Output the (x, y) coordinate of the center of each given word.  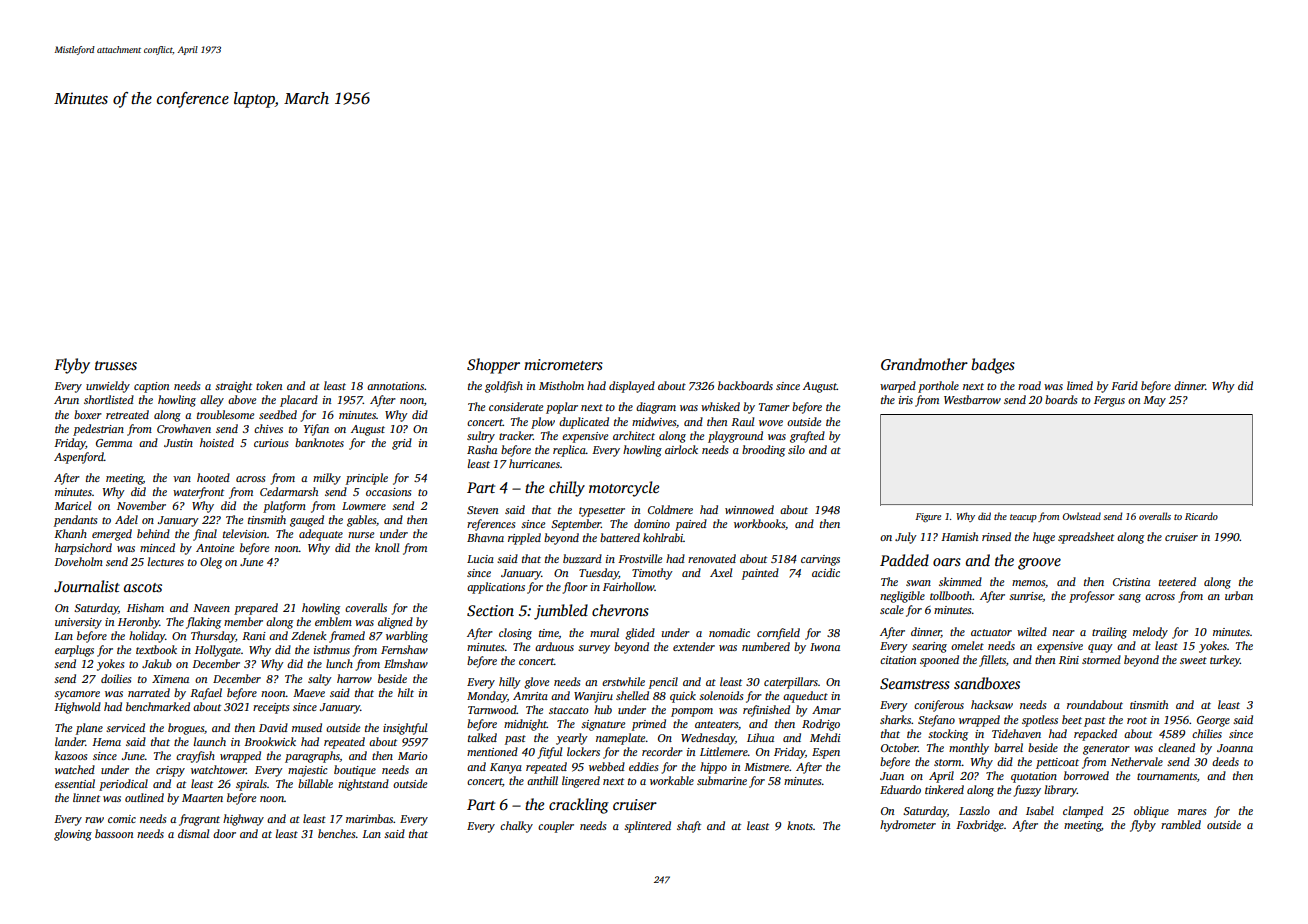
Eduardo (900, 789)
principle (367, 479)
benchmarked (158, 706)
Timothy (652, 574)
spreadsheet (1086, 538)
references (491, 525)
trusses (116, 365)
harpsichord (83, 549)
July (906, 538)
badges (993, 366)
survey (594, 649)
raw (94, 820)
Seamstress (915, 684)
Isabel (1040, 810)
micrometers (563, 364)
